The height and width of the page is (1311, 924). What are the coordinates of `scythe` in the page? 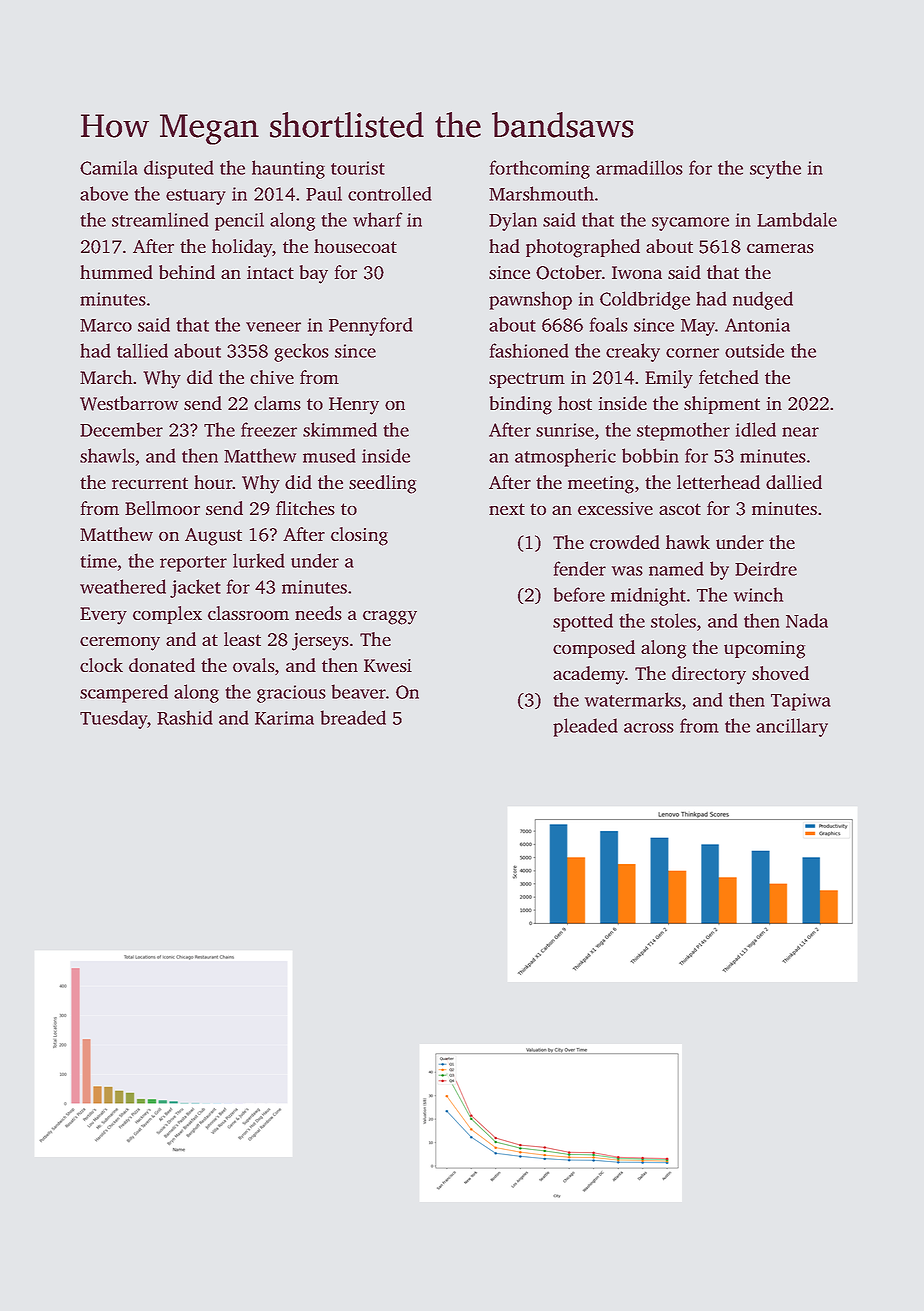 It's located at (775, 169).
